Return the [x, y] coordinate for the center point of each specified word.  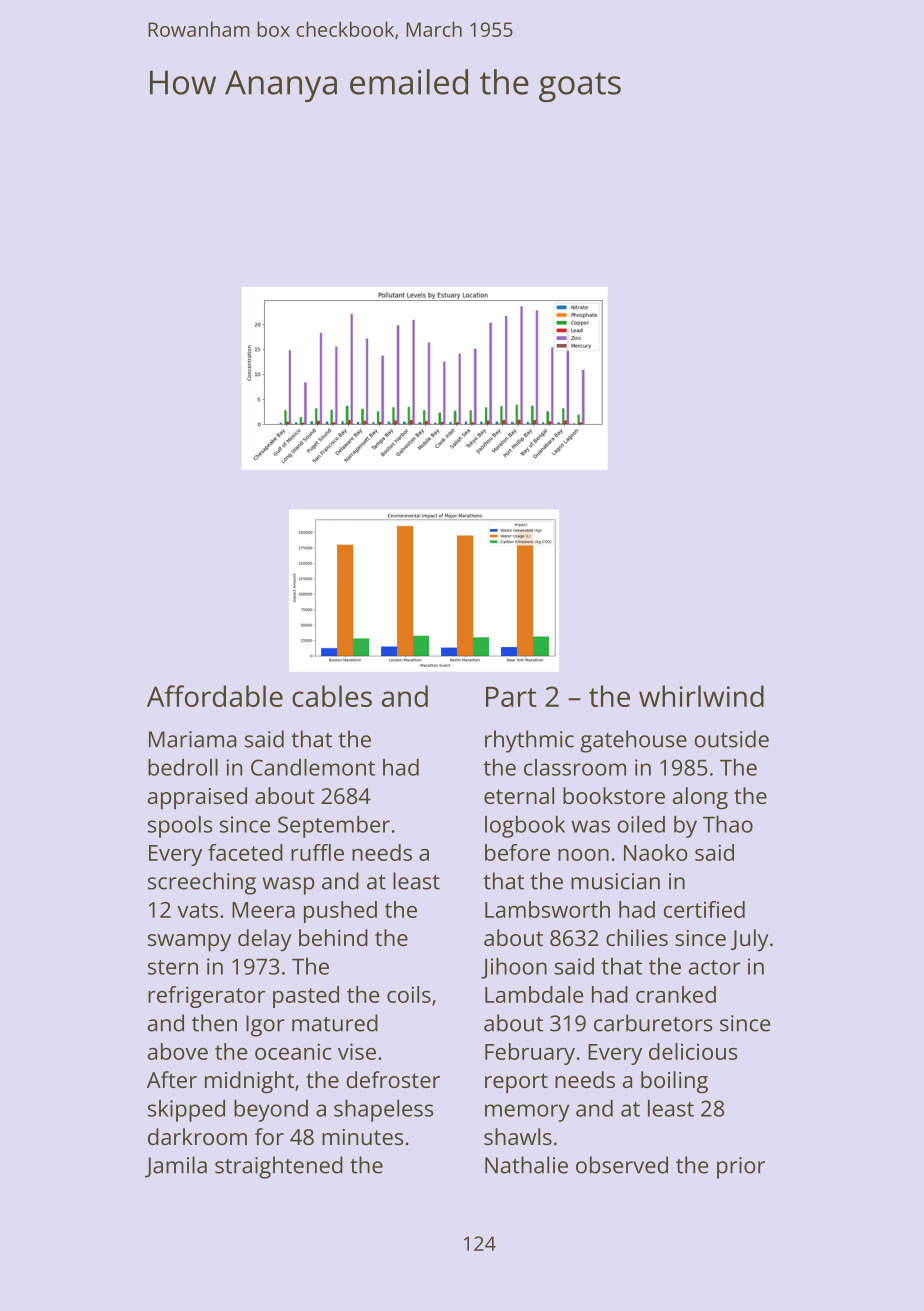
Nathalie [526, 1165]
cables [332, 696]
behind [333, 937]
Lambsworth [547, 909]
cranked [676, 994]
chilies [637, 937]
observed [622, 1165]
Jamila [176, 1167]
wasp [288, 886]
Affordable [215, 696]
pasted [306, 997]
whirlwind [701, 696]
